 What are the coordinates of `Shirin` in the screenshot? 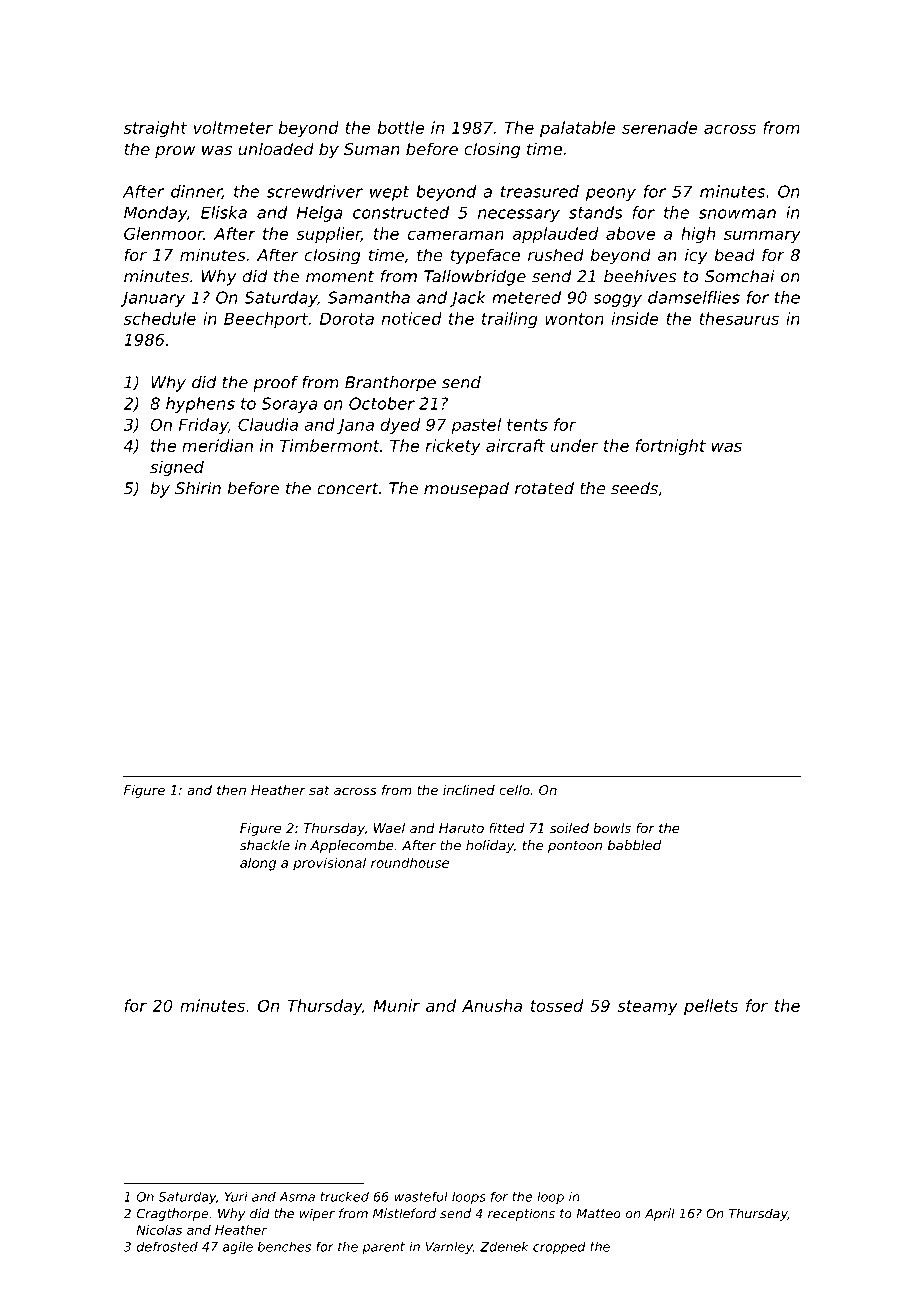 It's located at (198, 488).
